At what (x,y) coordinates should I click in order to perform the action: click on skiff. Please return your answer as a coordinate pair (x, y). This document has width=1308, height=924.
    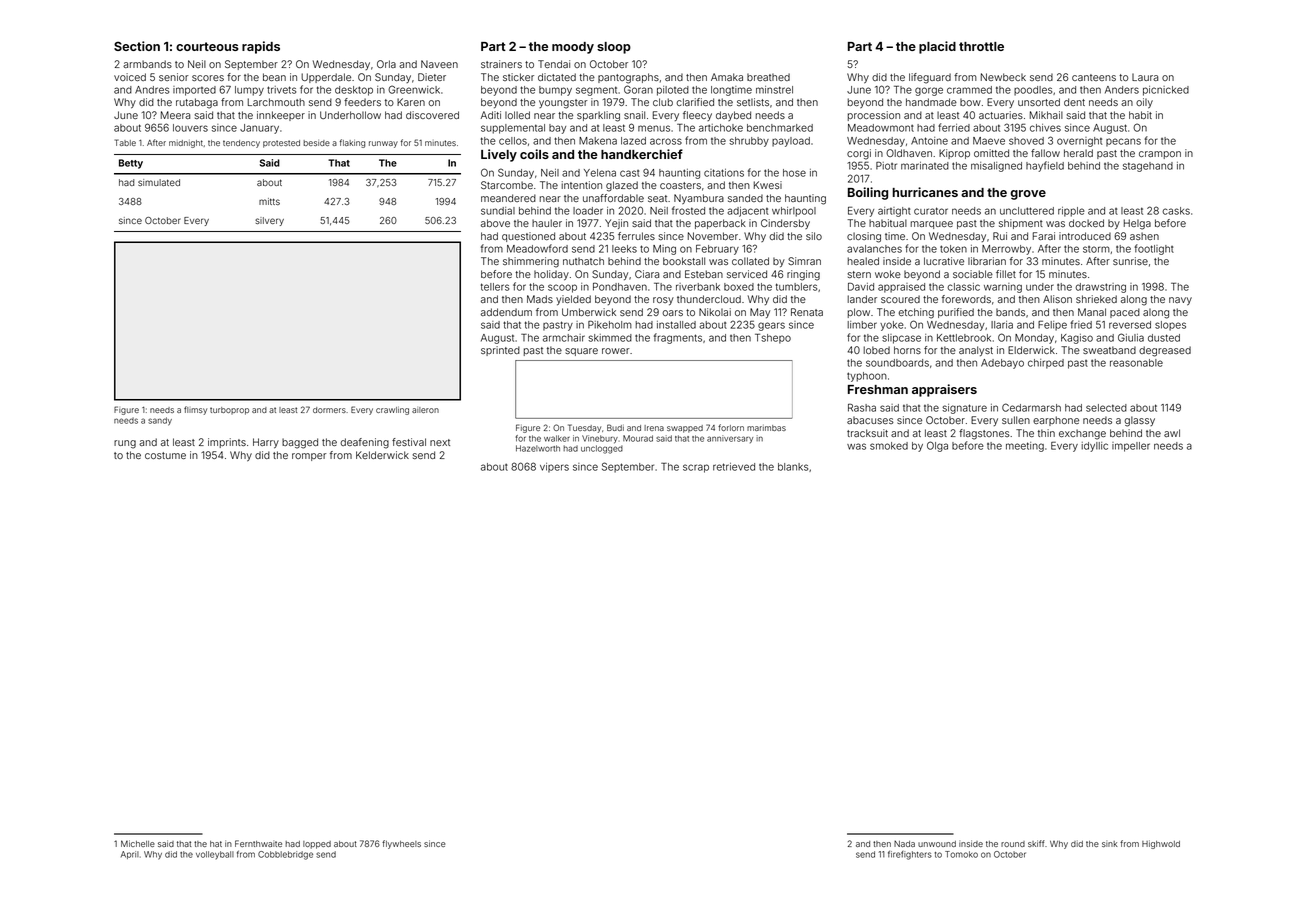
    Looking at the image, I should click on (1036, 843).
